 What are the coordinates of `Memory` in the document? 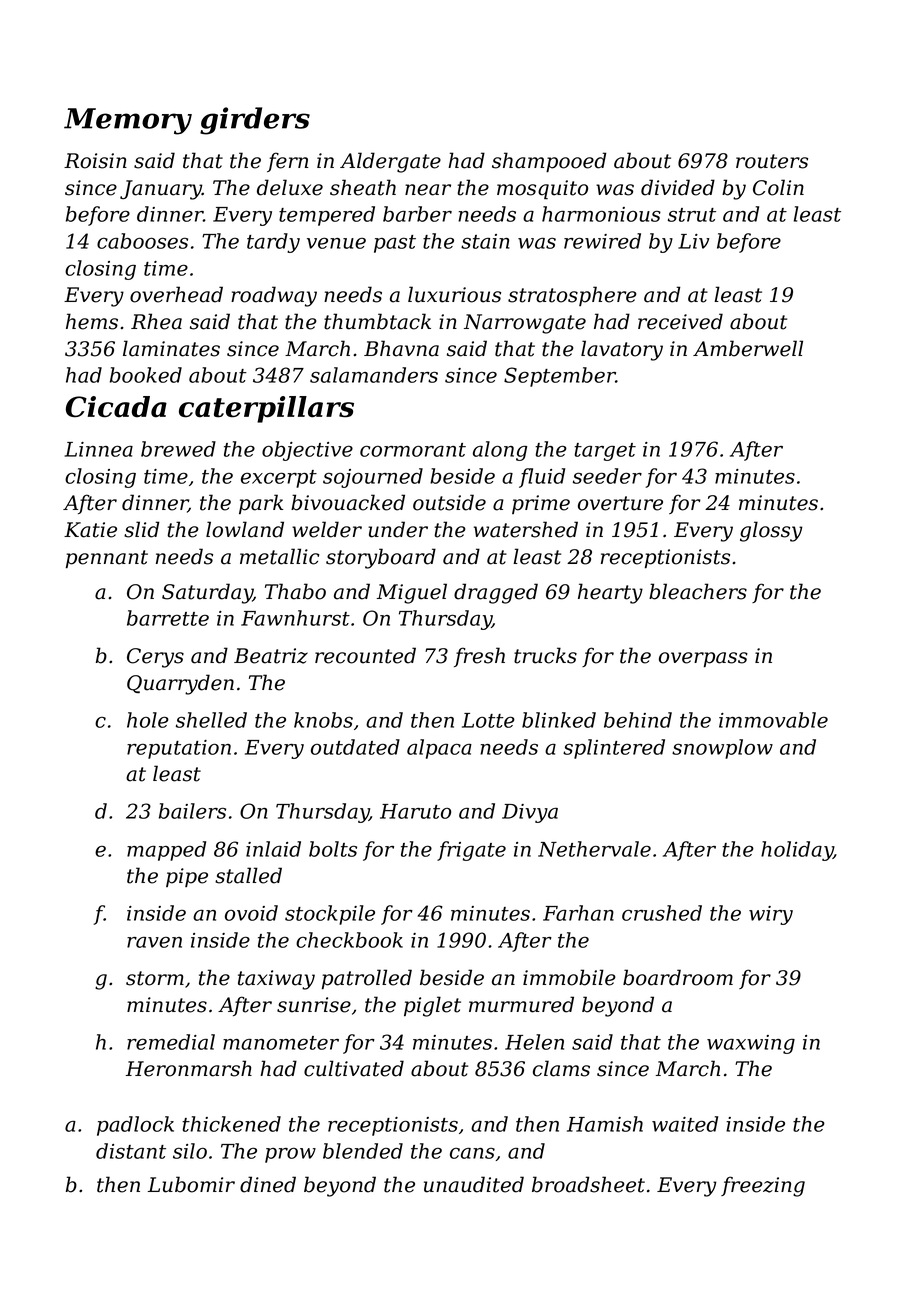 It's located at (128, 121).
